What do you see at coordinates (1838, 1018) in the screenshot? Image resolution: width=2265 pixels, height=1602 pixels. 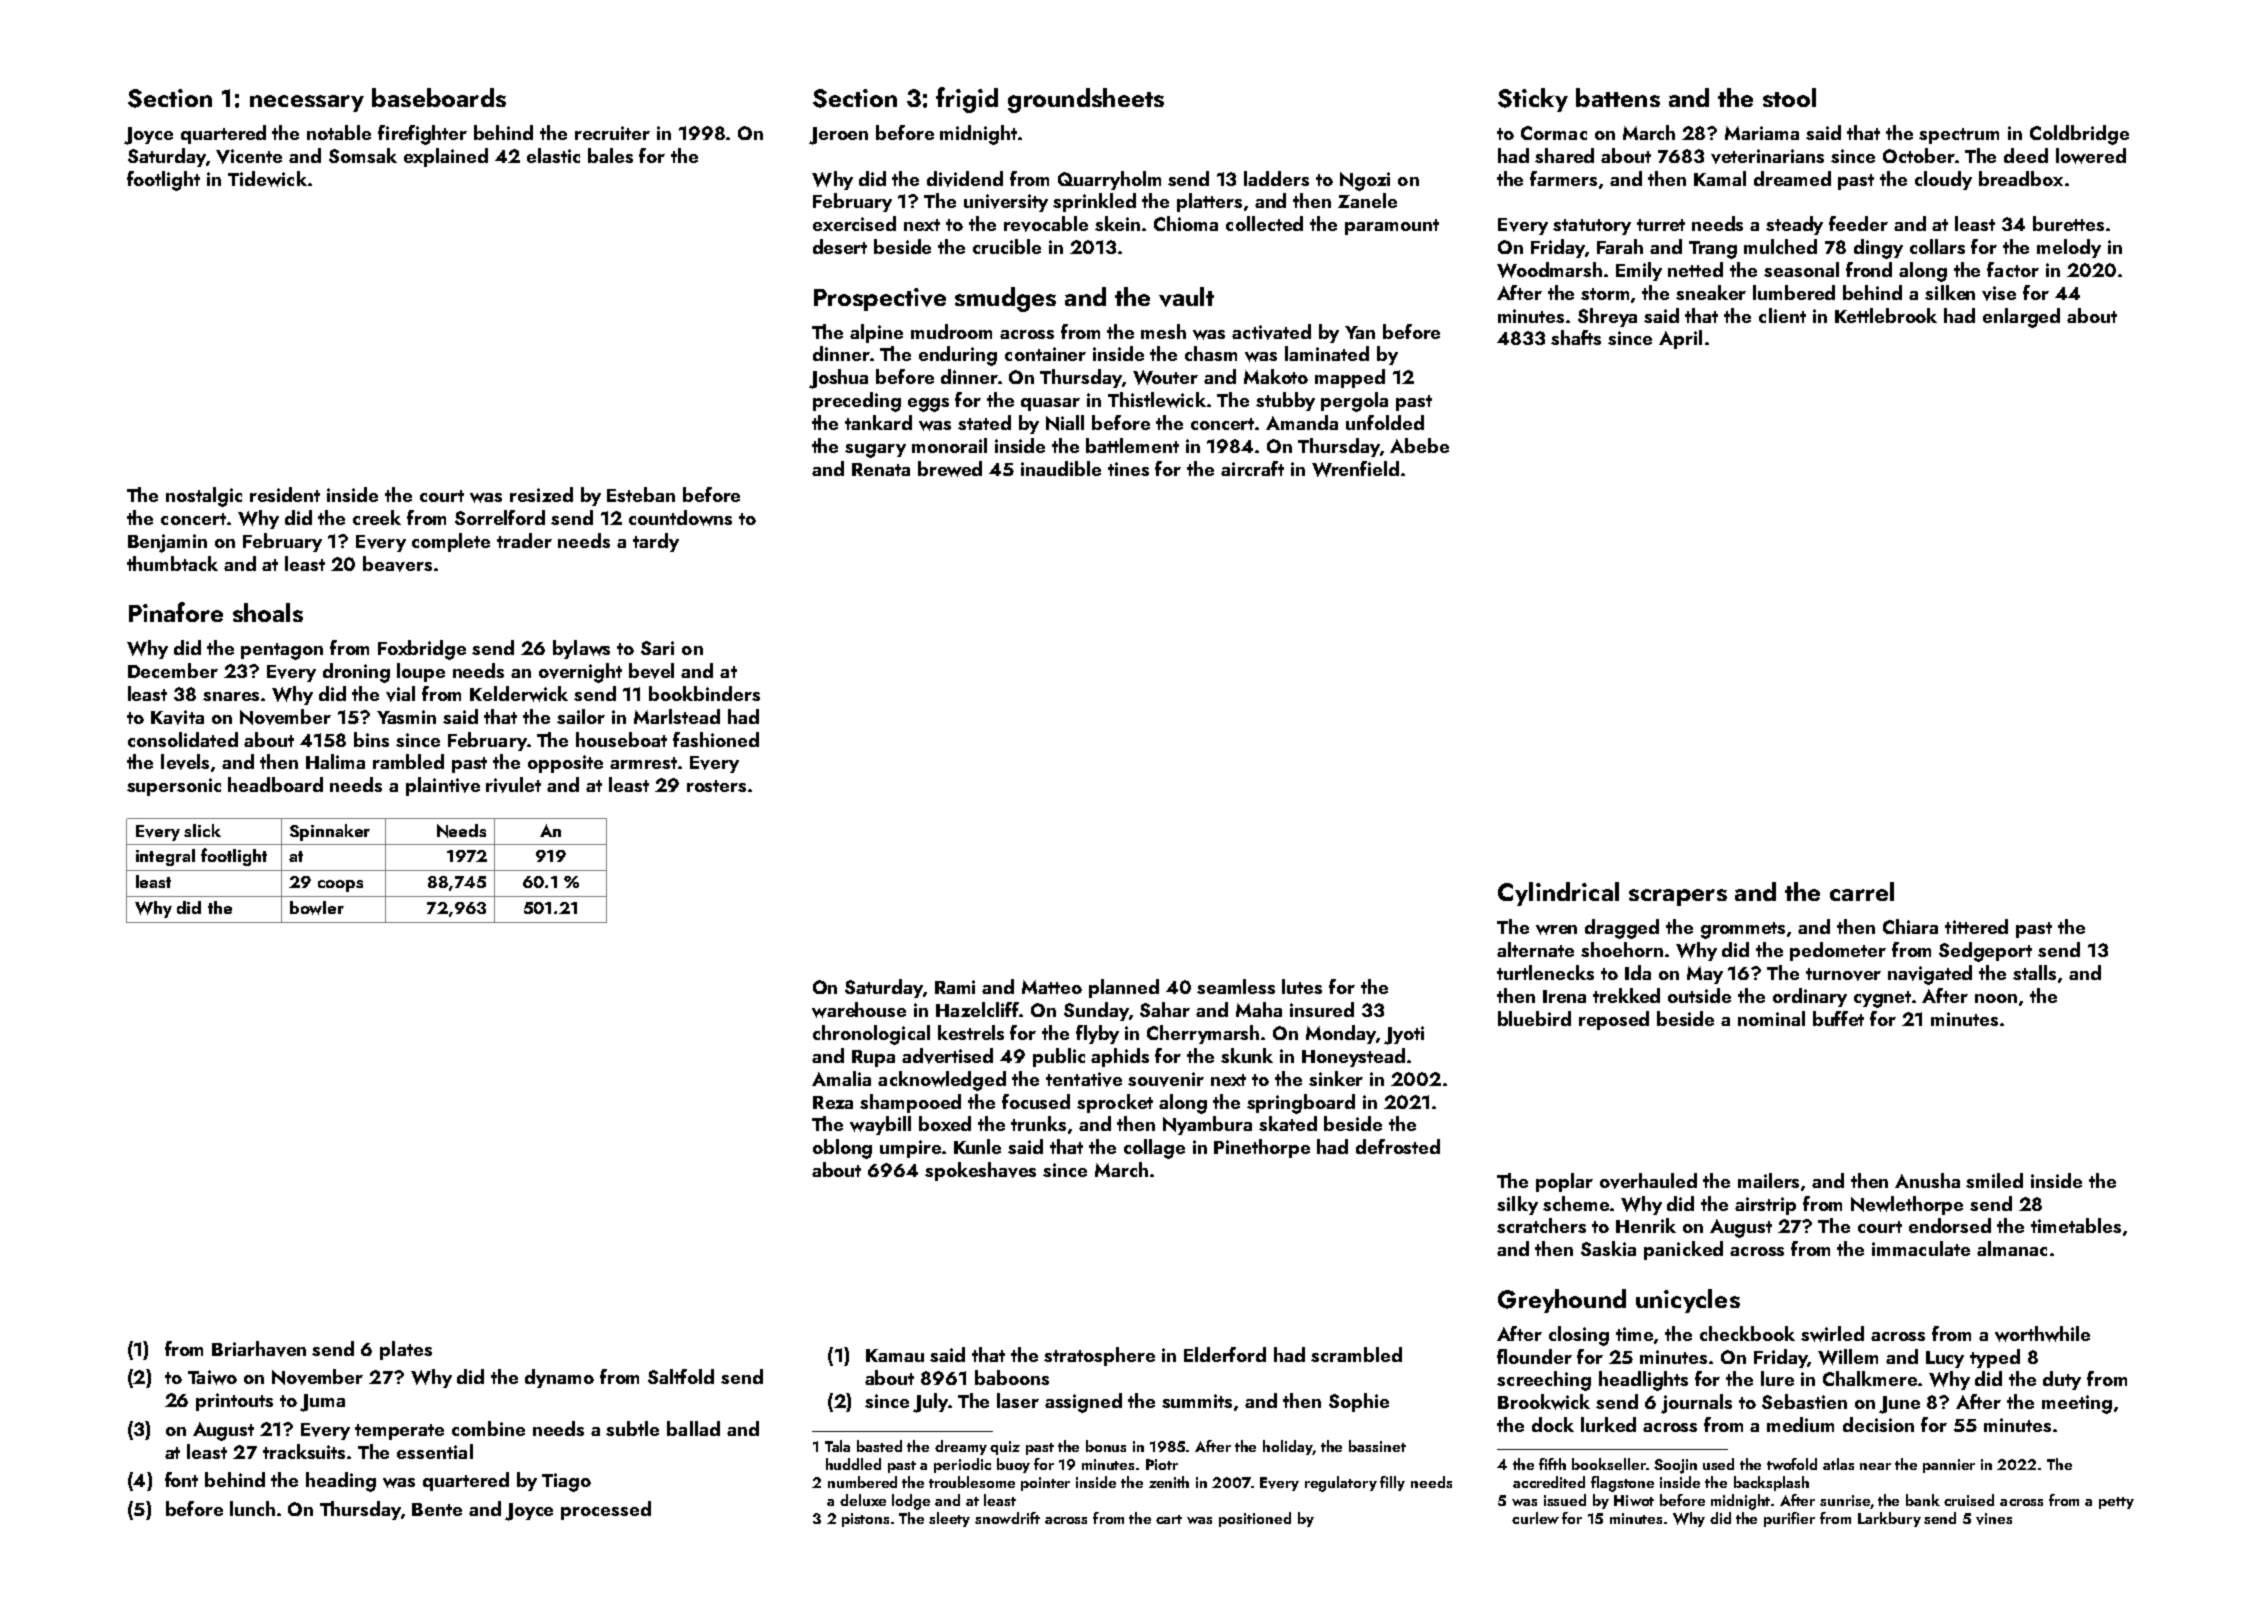 I see `buffet` at bounding box center [1838, 1018].
